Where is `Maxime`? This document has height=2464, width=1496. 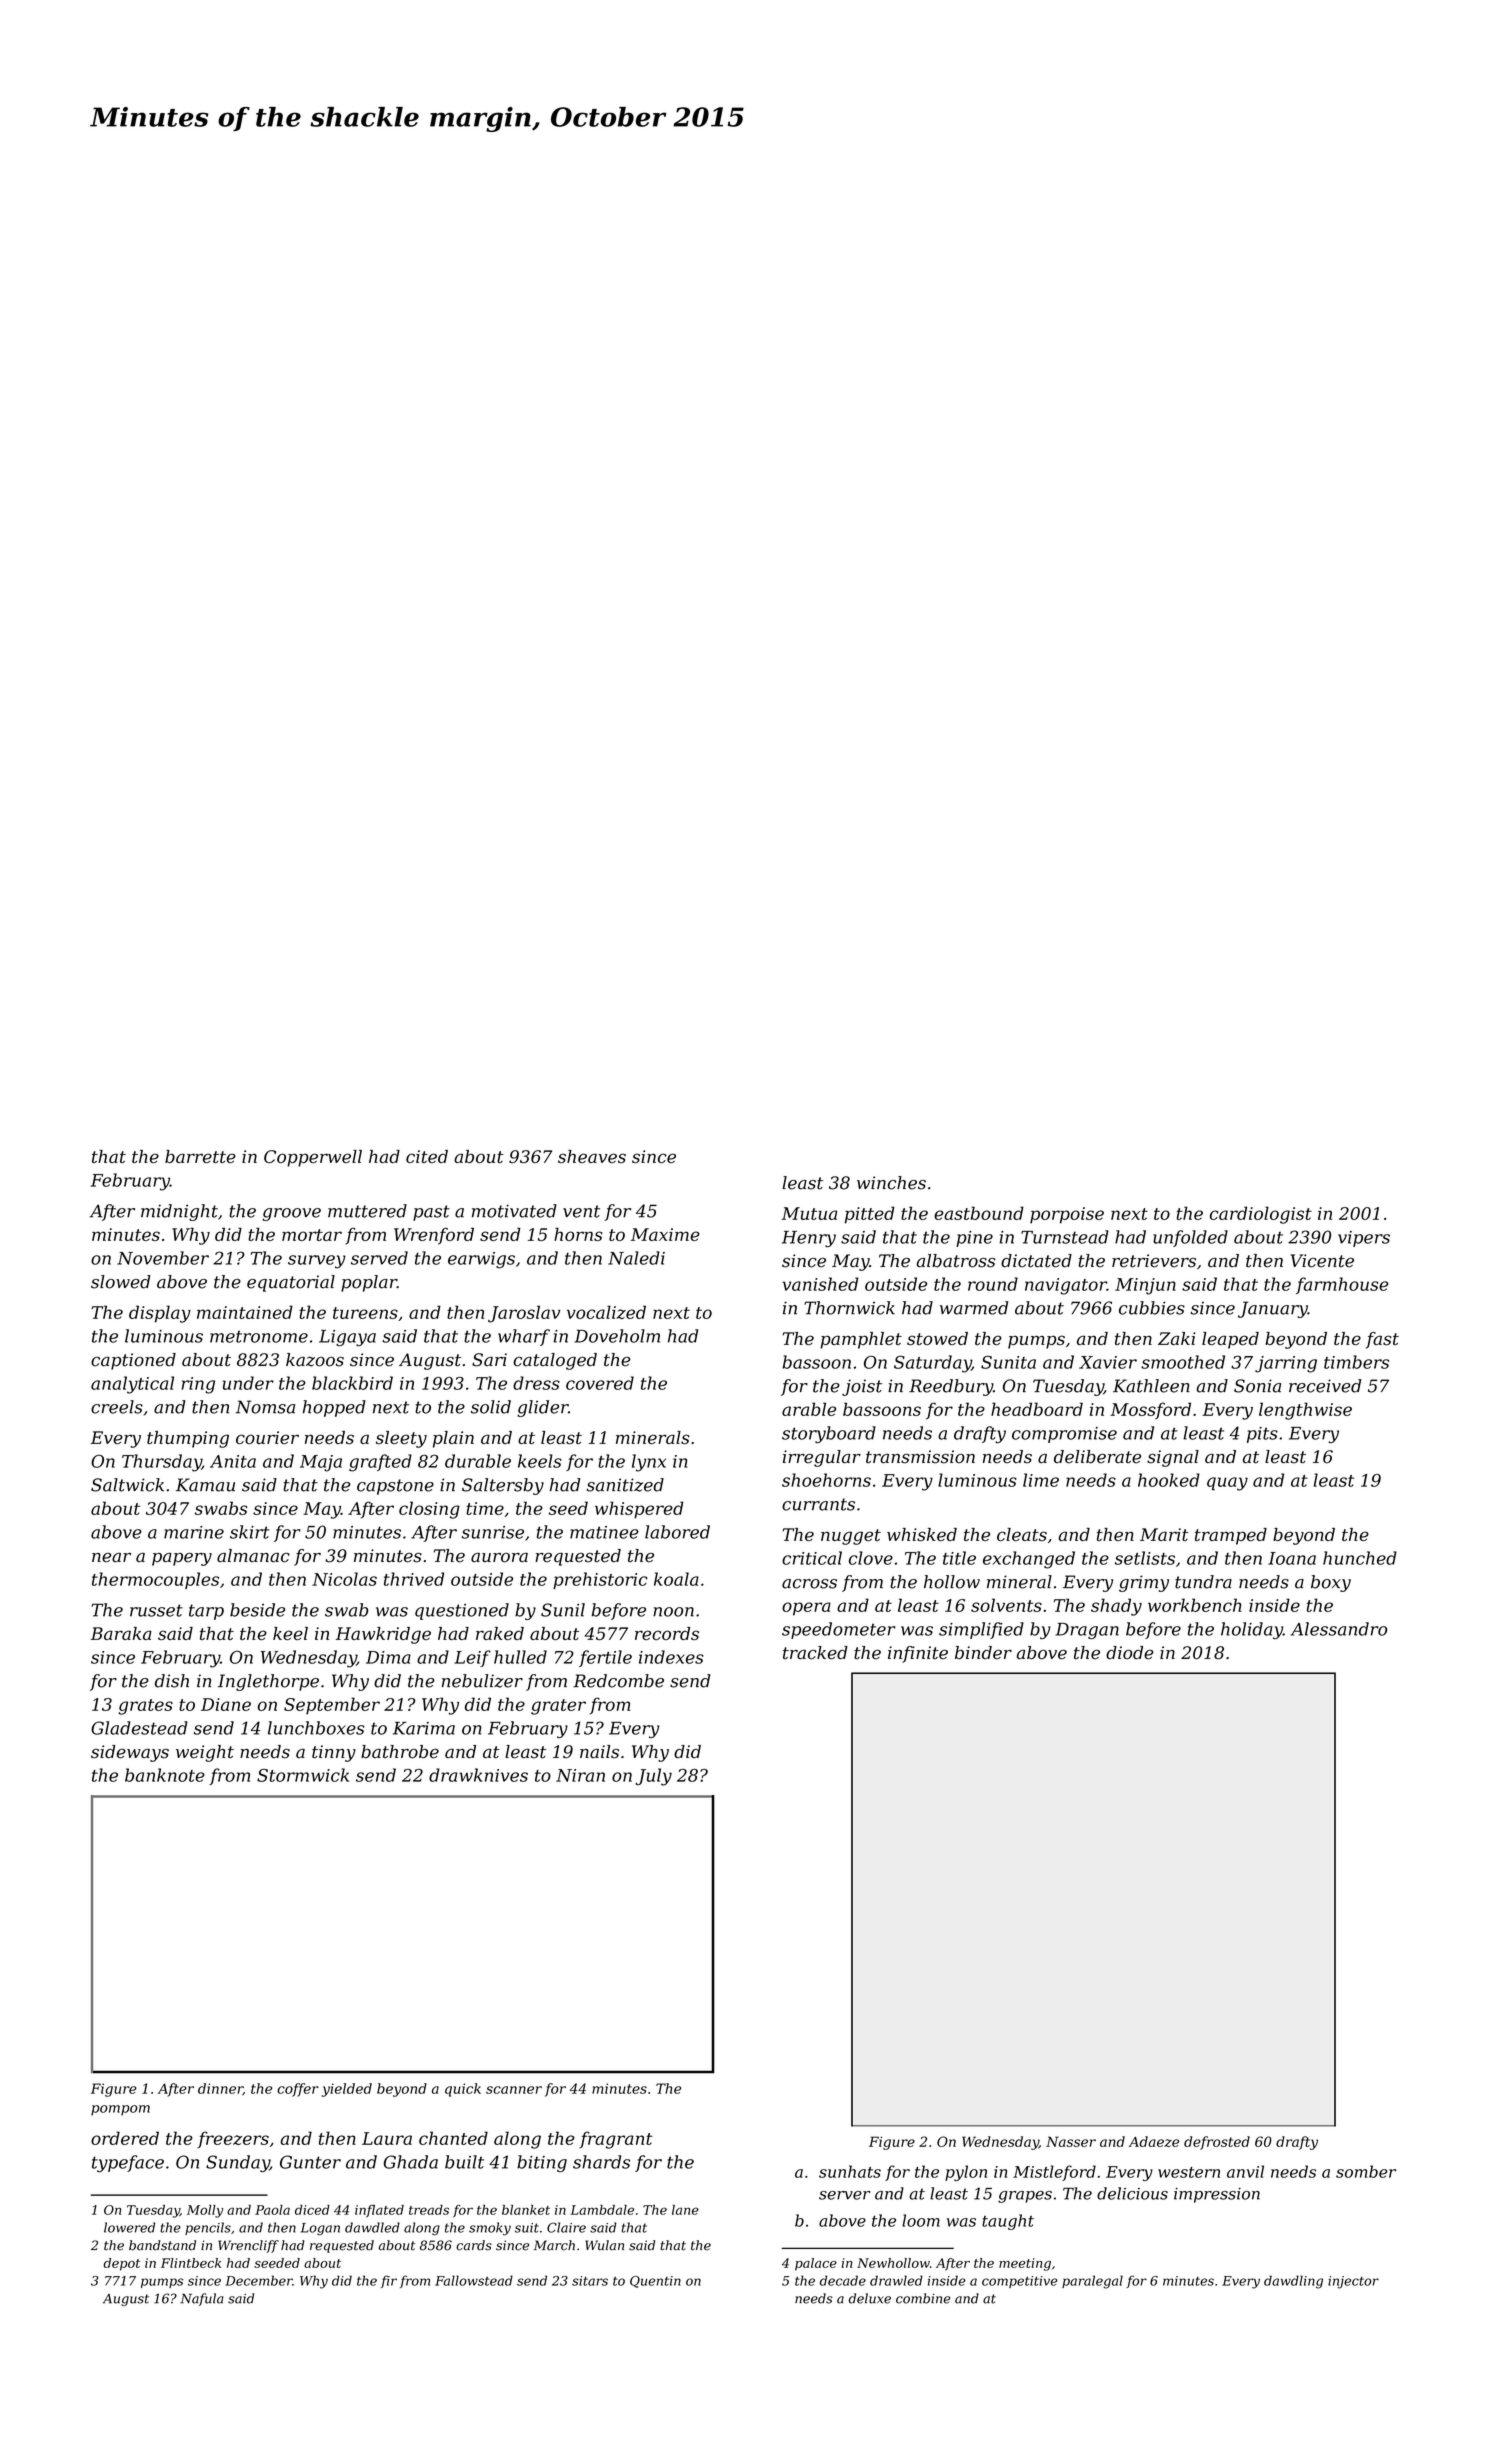
Maxime is located at coordinates (665, 1234).
